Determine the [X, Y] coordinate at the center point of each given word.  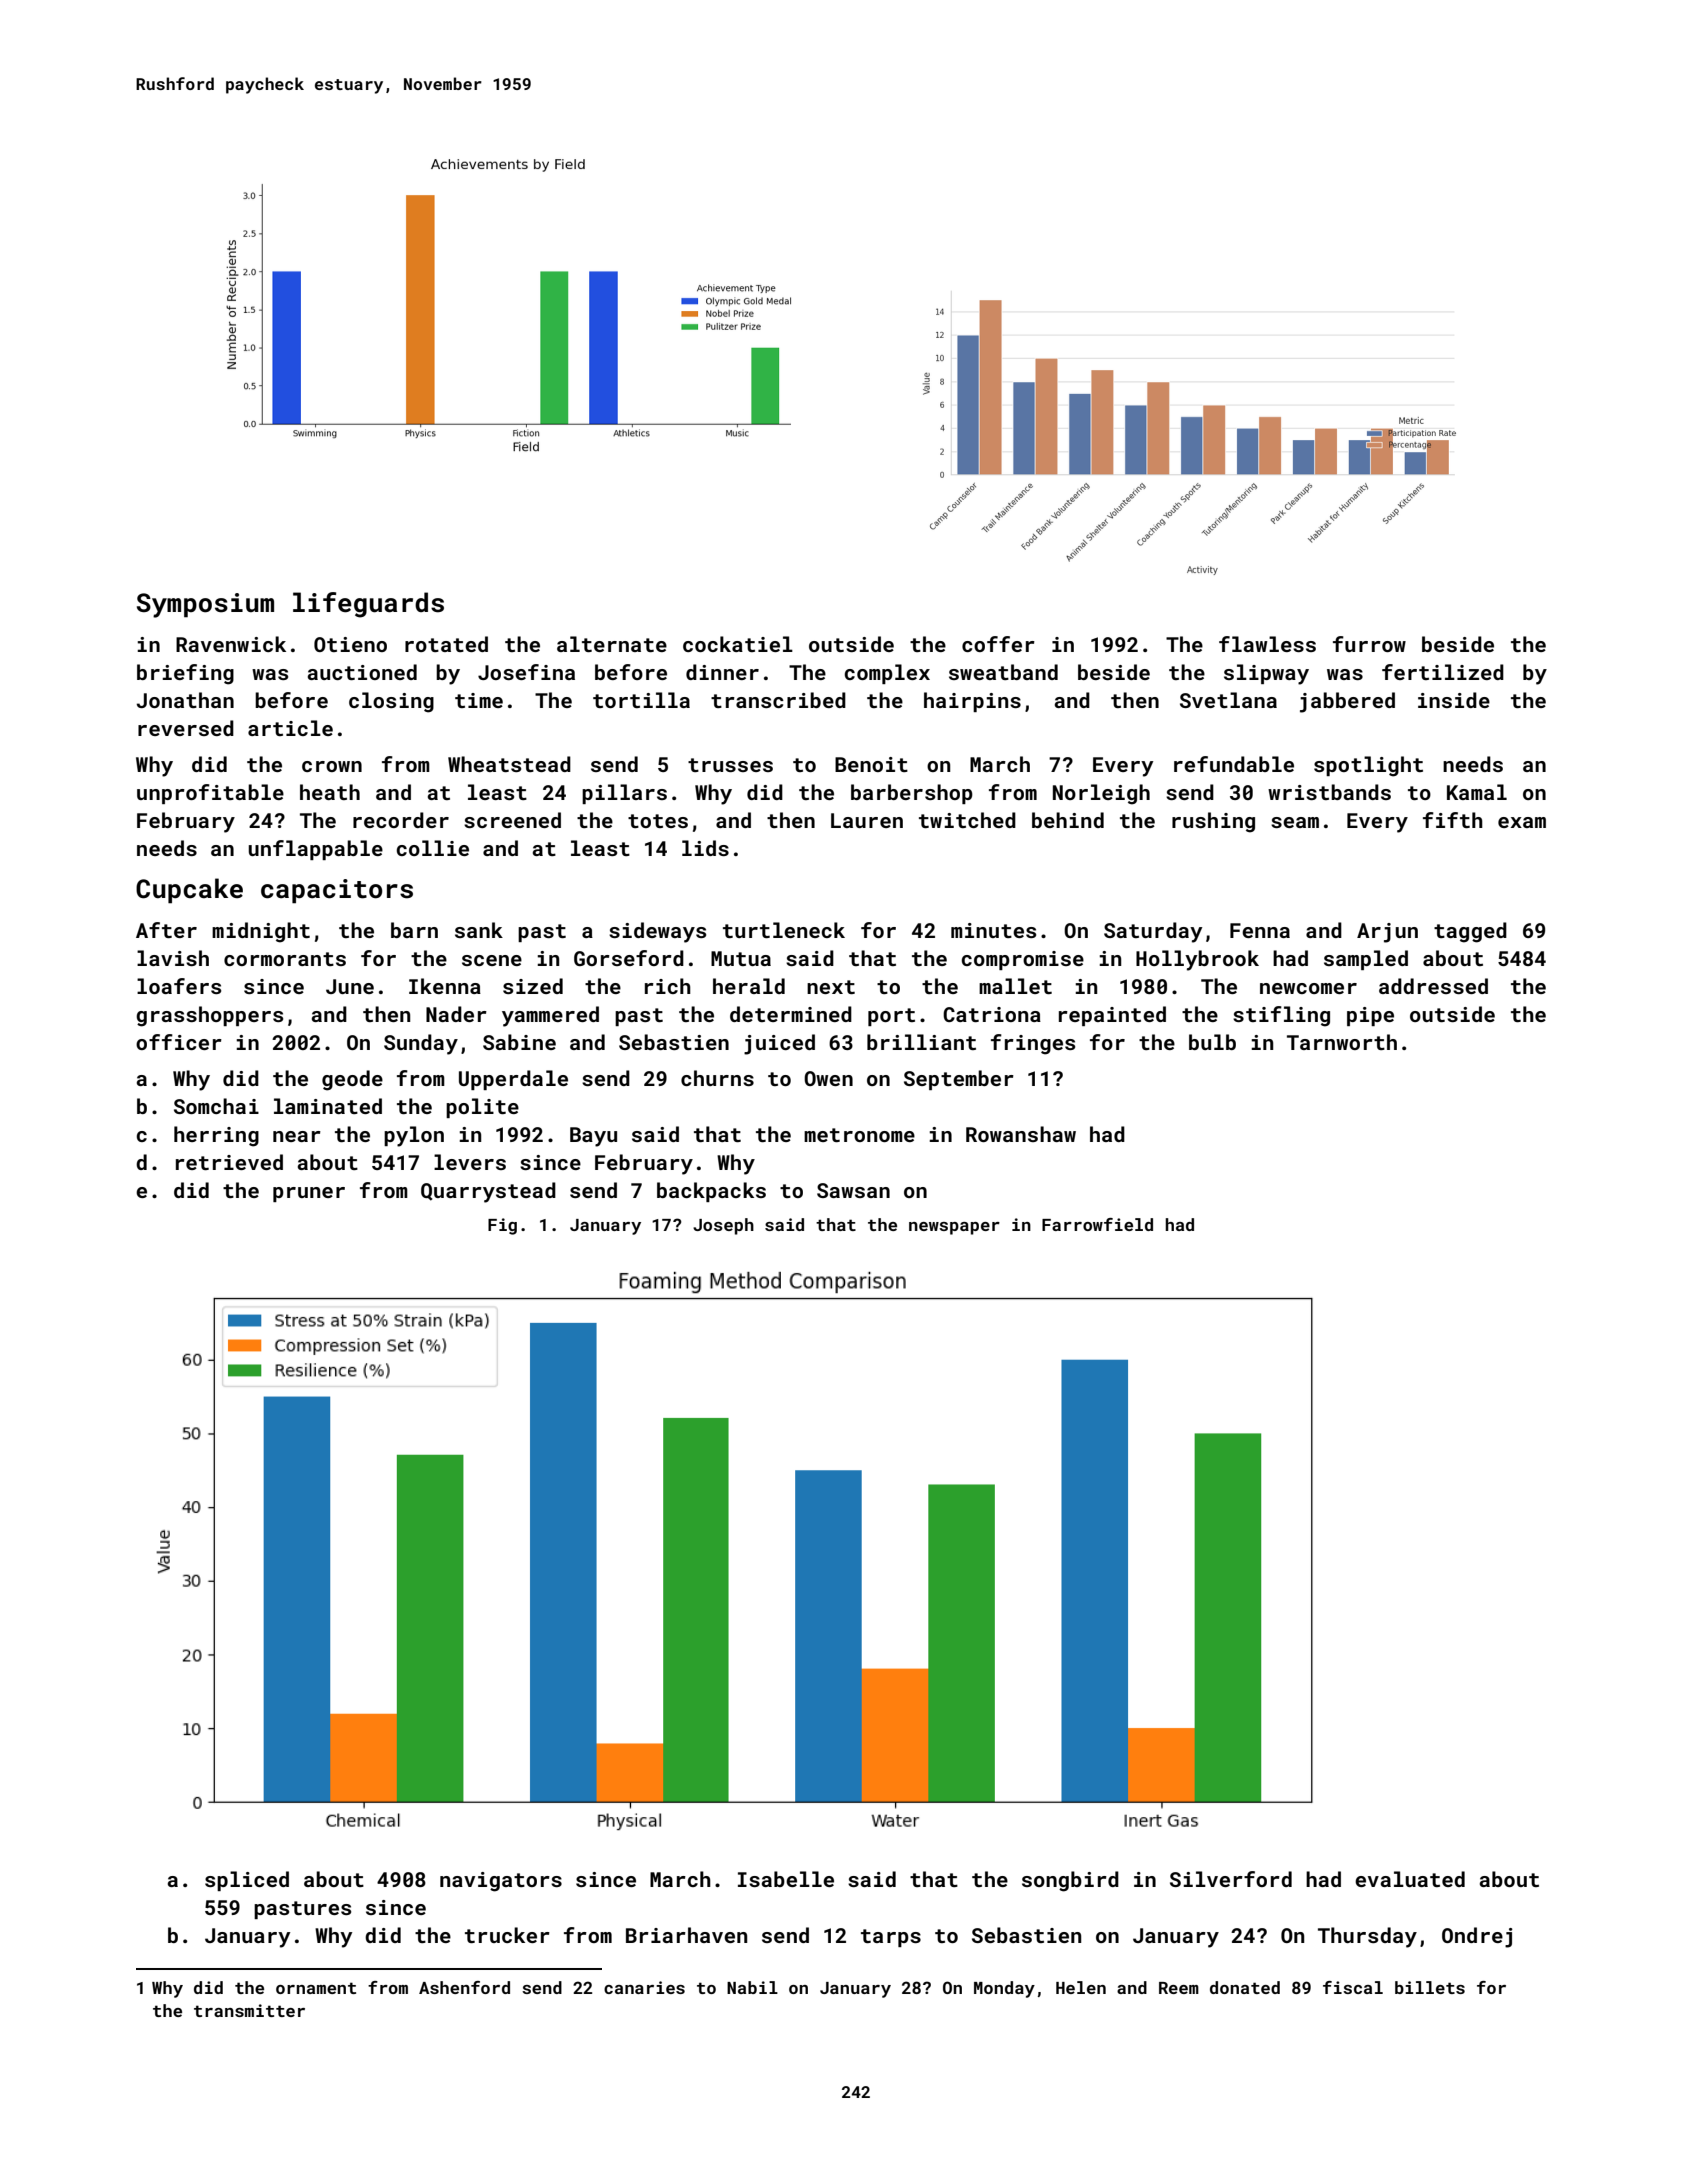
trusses [730, 765]
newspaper [954, 1228]
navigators [501, 1882]
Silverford [1231, 1879]
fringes [1033, 1044]
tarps [891, 1938]
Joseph [723, 1226]
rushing [1213, 822]
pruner [309, 1194]
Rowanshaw [1021, 1134]
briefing [185, 674]
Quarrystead [488, 1192]
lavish [173, 958]
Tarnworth [1342, 1042]
